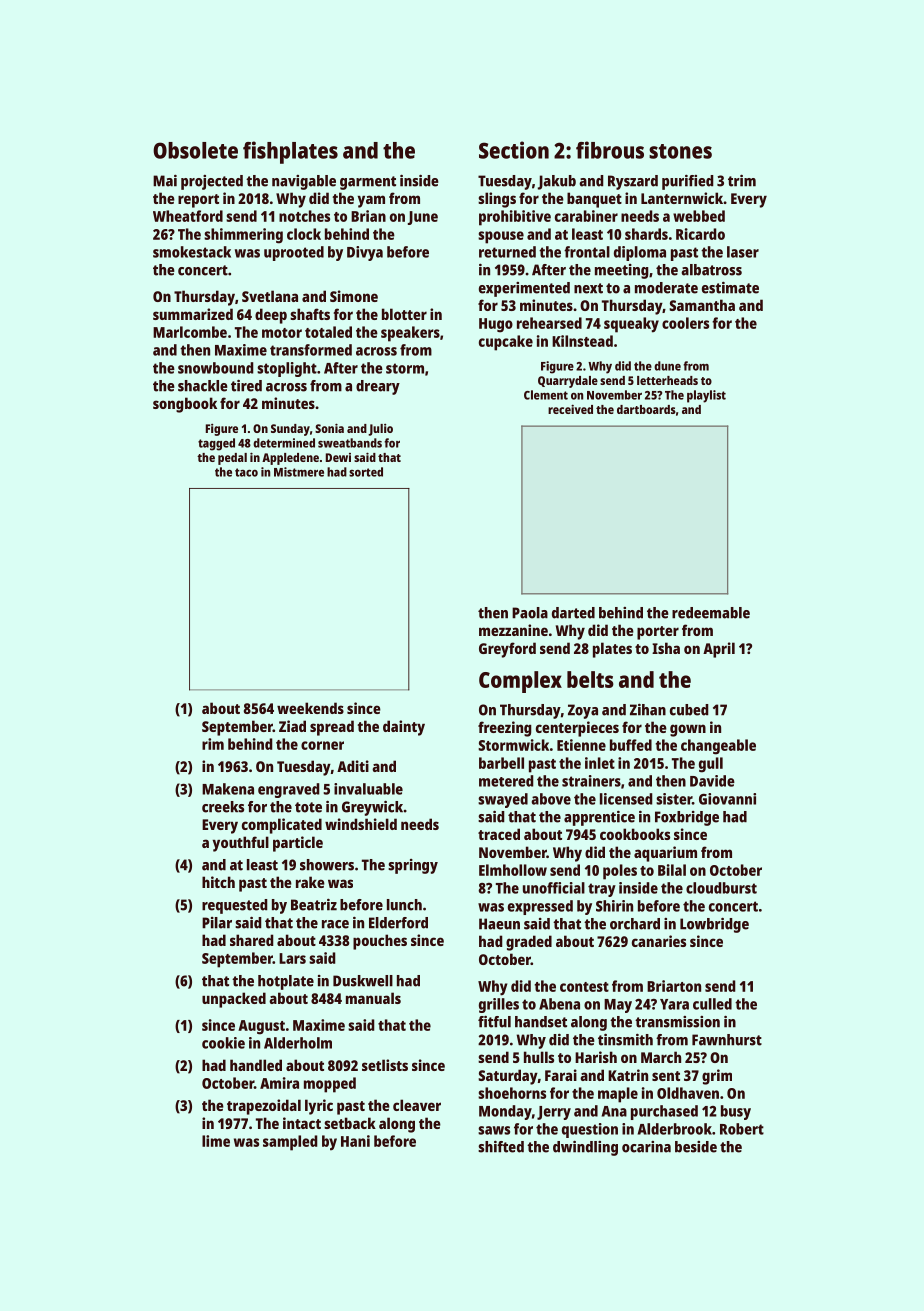 This document has width=924, height=1311. What do you see at coordinates (501, 1147) in the document?
I see `shifted` at bounding box center [501, 1147].
